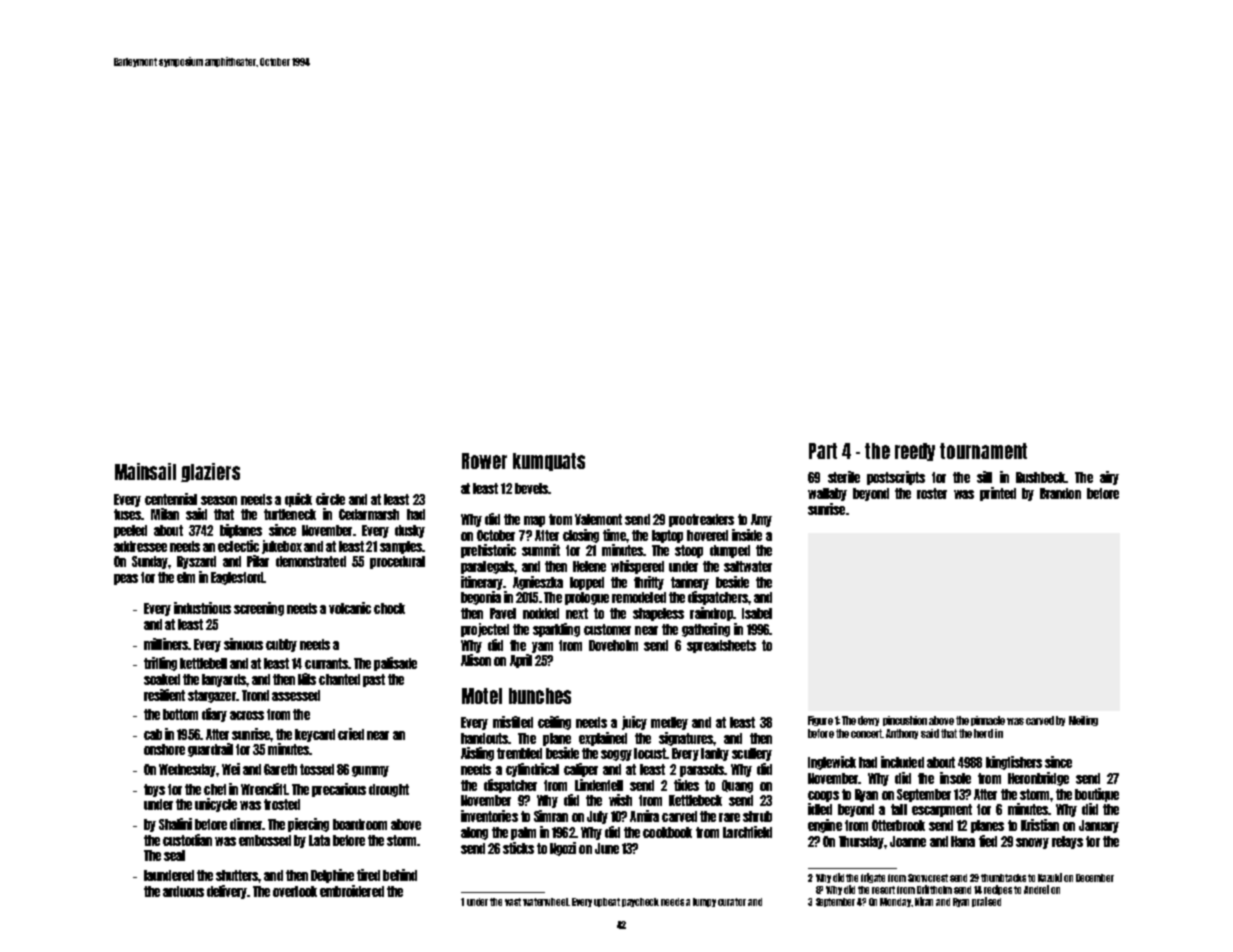 The image size is (1233, 952). Describe the element at coordinates (706, 630) in the screenshot. I see `gathering` at that location.
